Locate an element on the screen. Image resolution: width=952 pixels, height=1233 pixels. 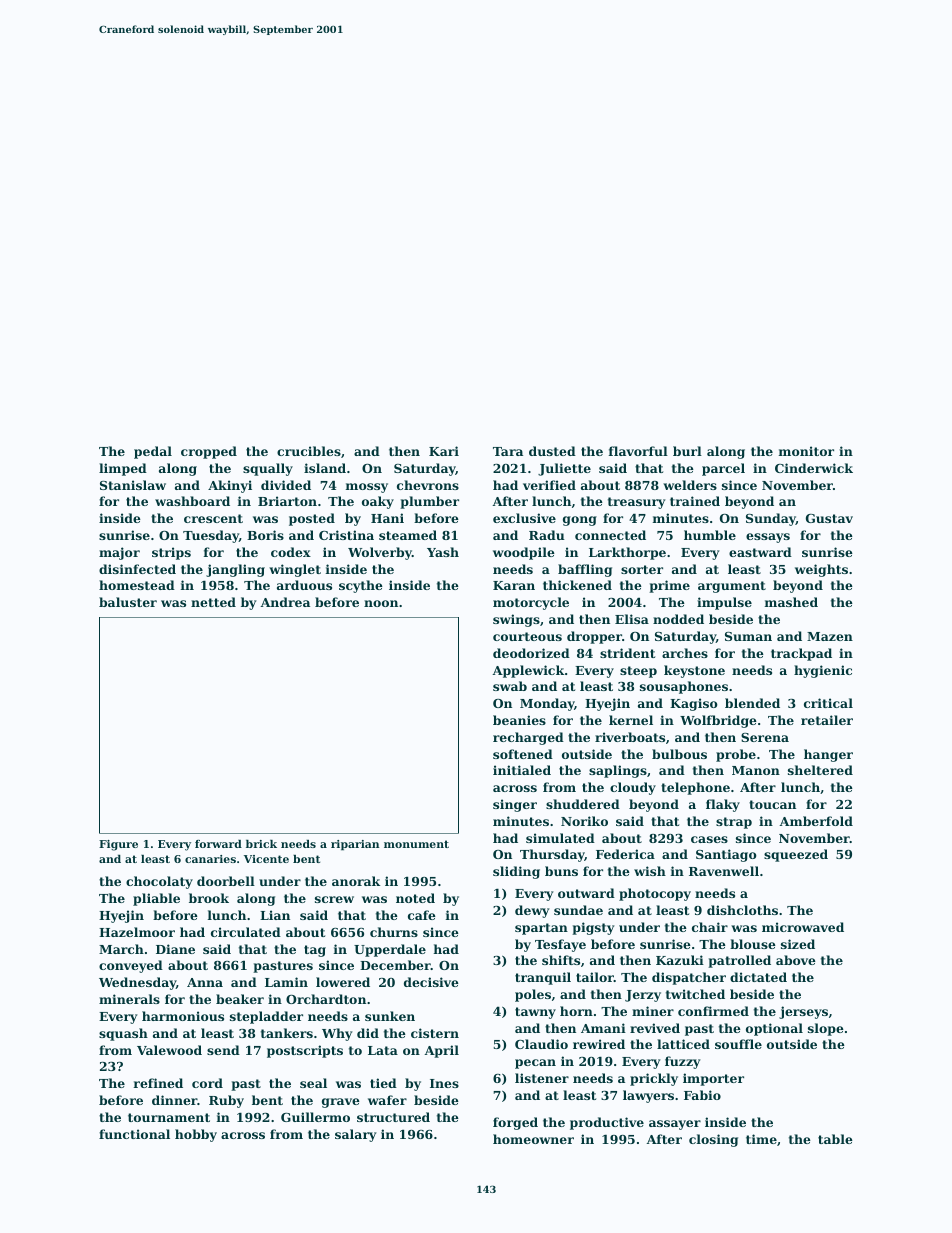
crucibles is located at coordinates (309, 451).
